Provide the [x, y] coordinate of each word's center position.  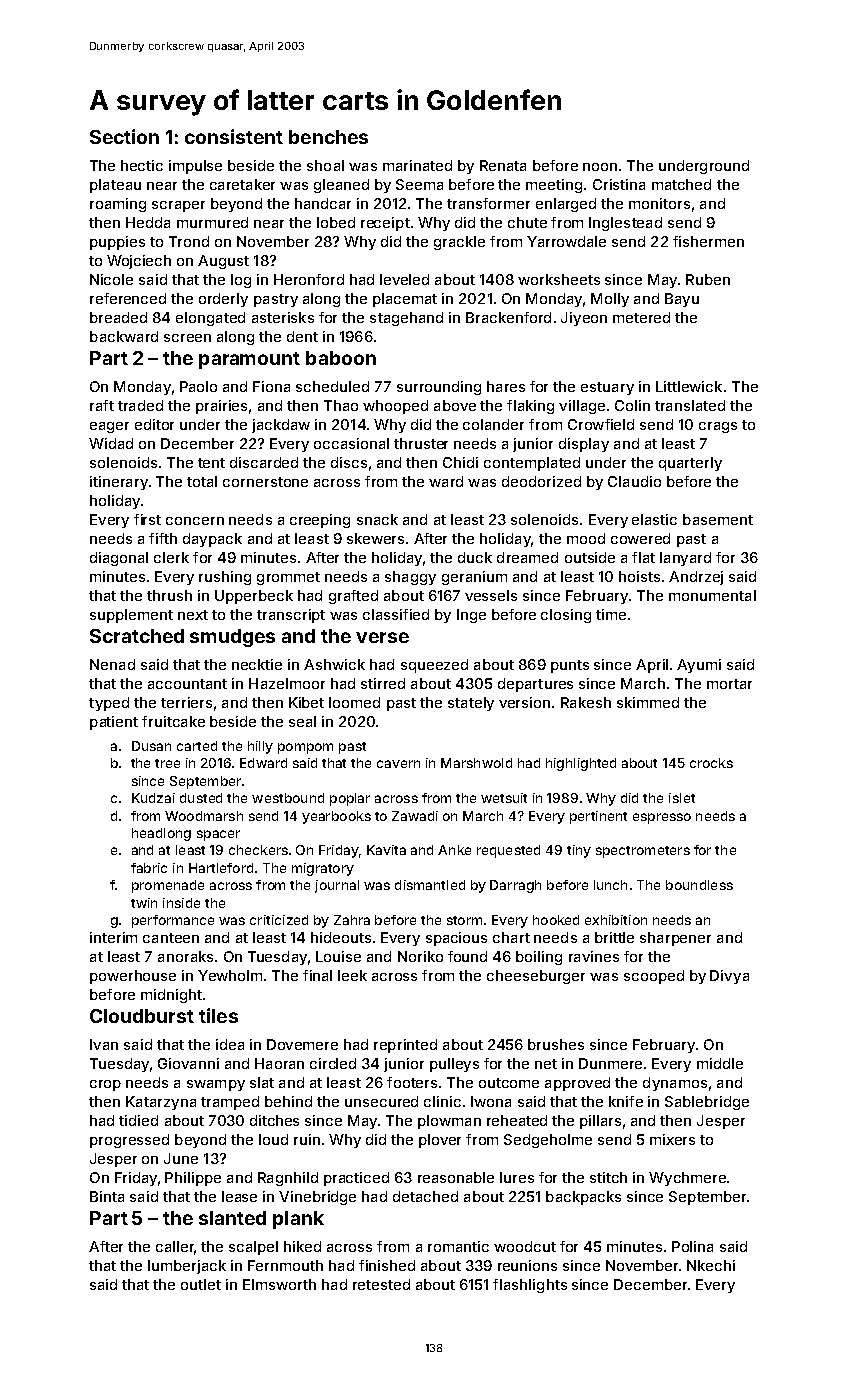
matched [681, 184]
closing [566, 616]
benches [328, 137]
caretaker [242, 184]
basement [718, 519]
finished [387, 1265]
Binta [107, 1196]
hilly [260, 747]
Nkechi [711, 1265]
